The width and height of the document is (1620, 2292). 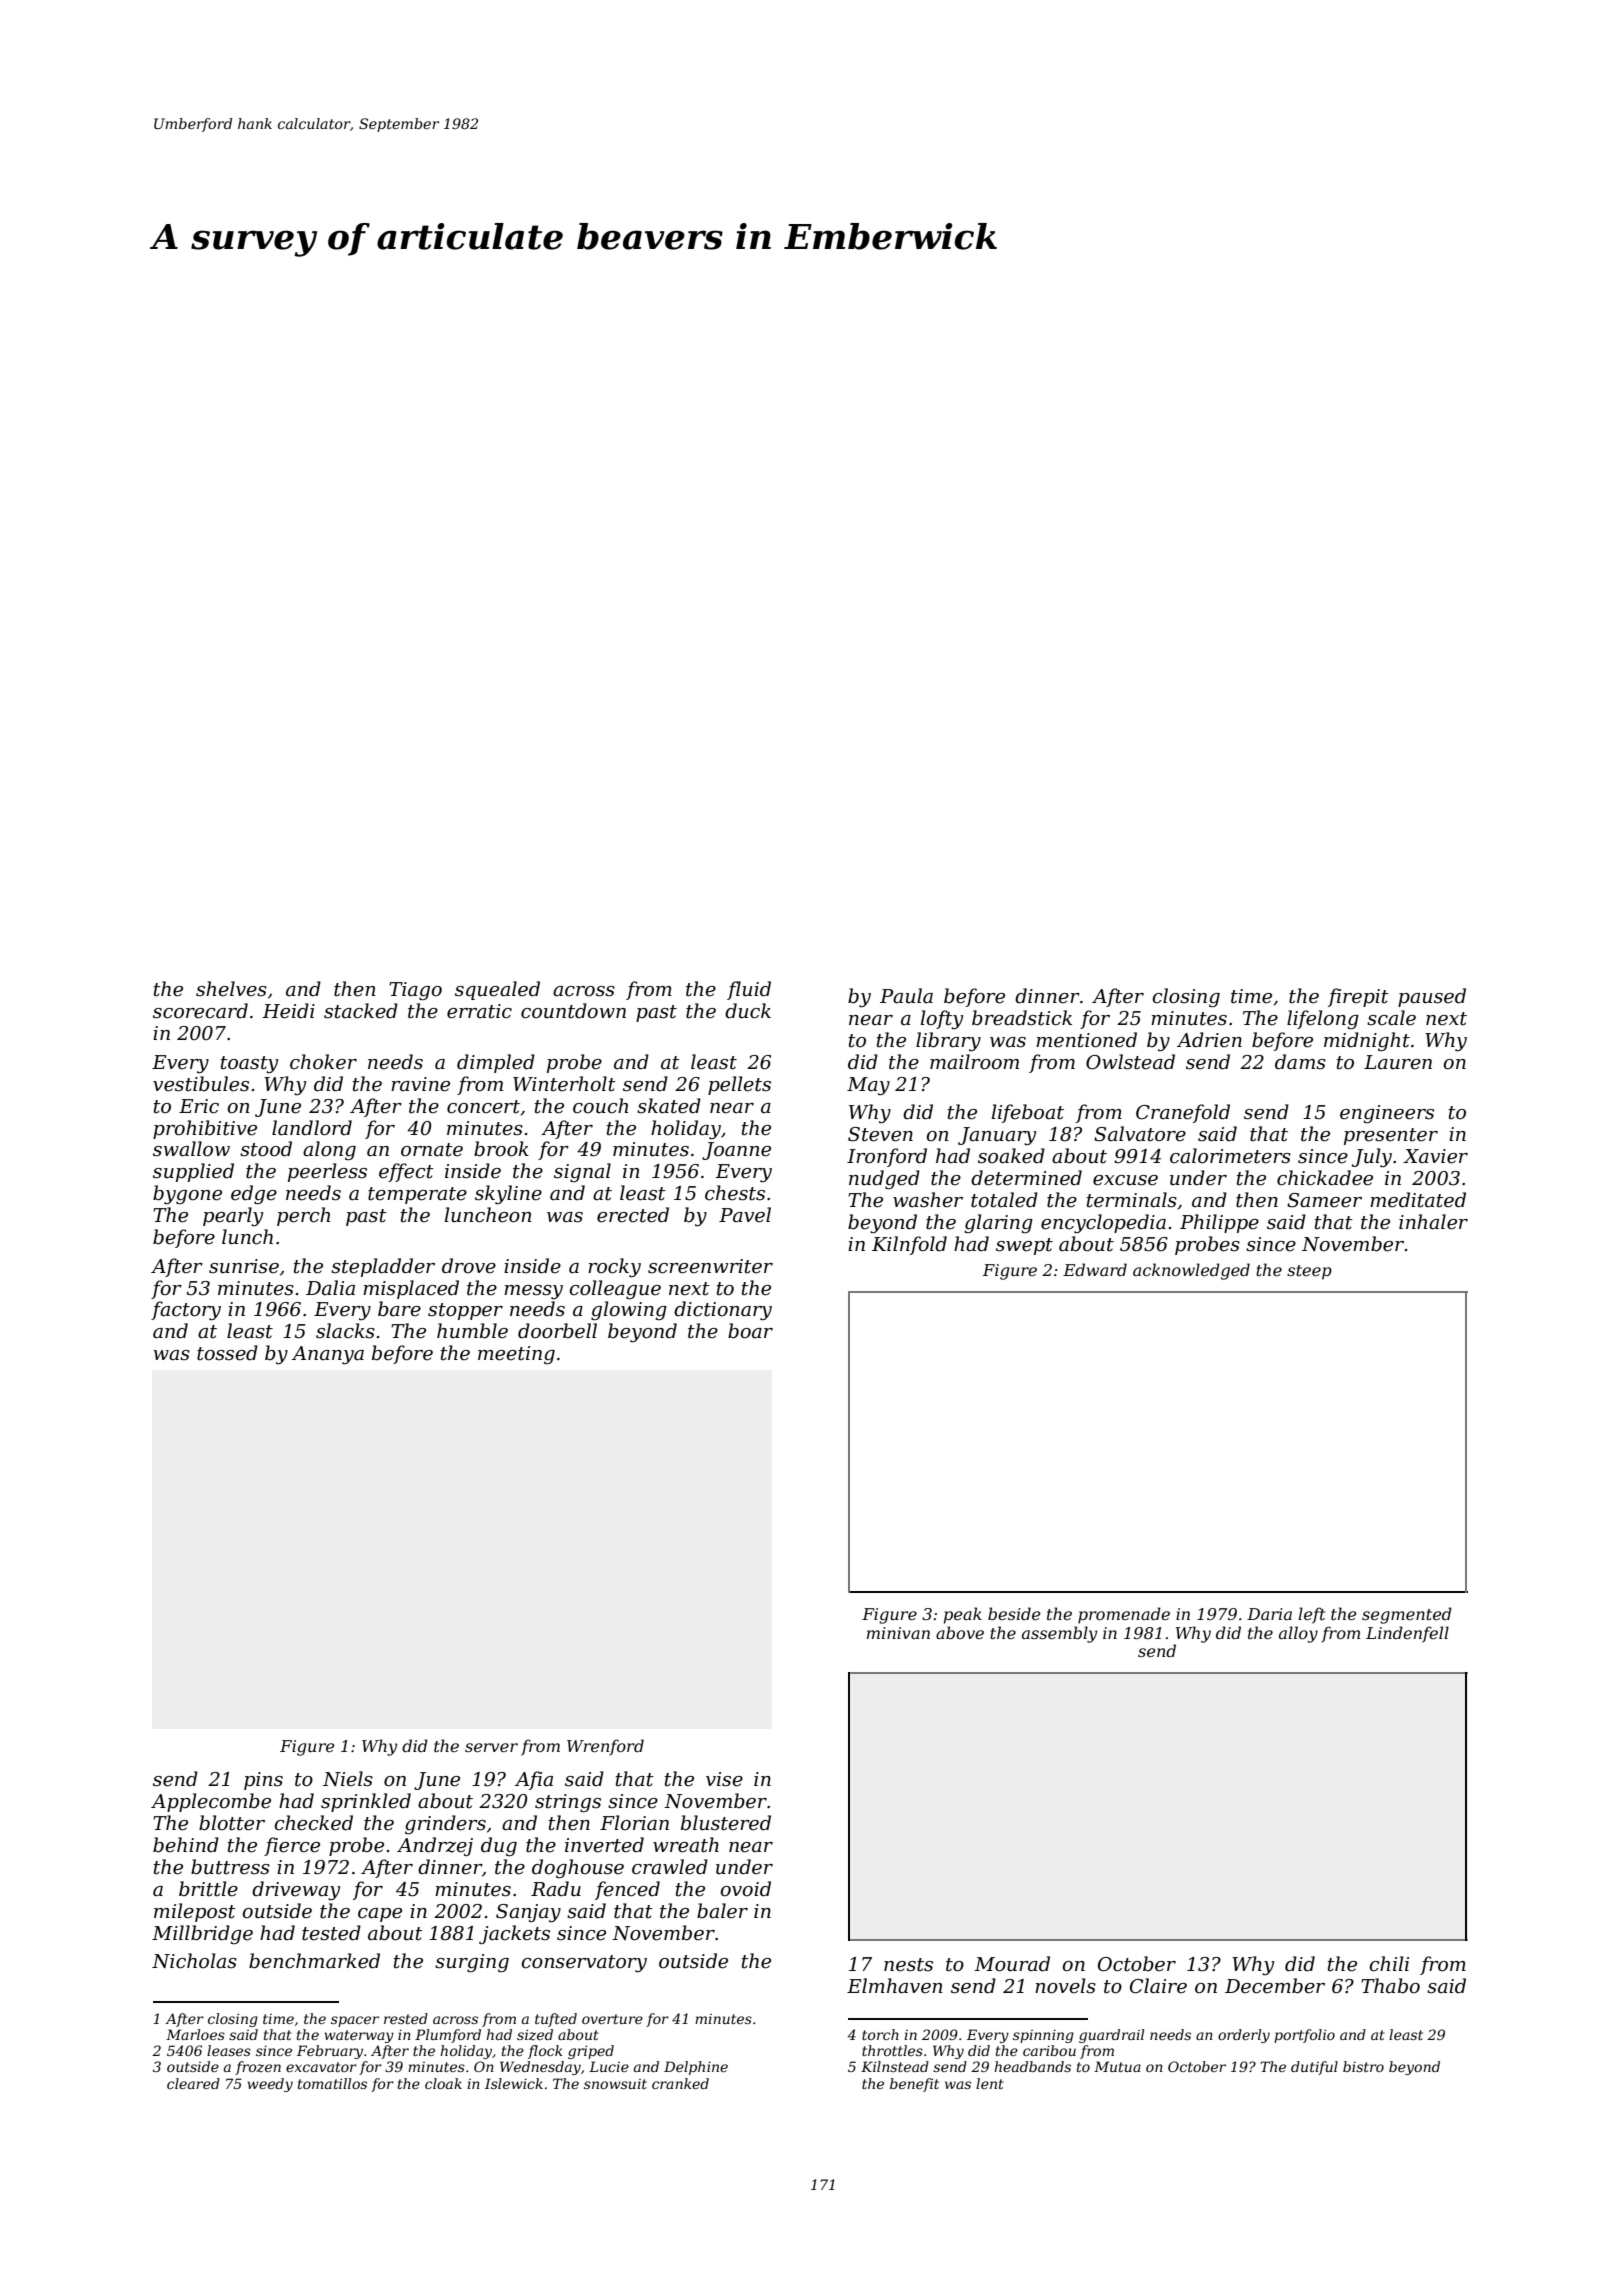 I want to click on Salvatore, so click(x=1140, y=1134).
